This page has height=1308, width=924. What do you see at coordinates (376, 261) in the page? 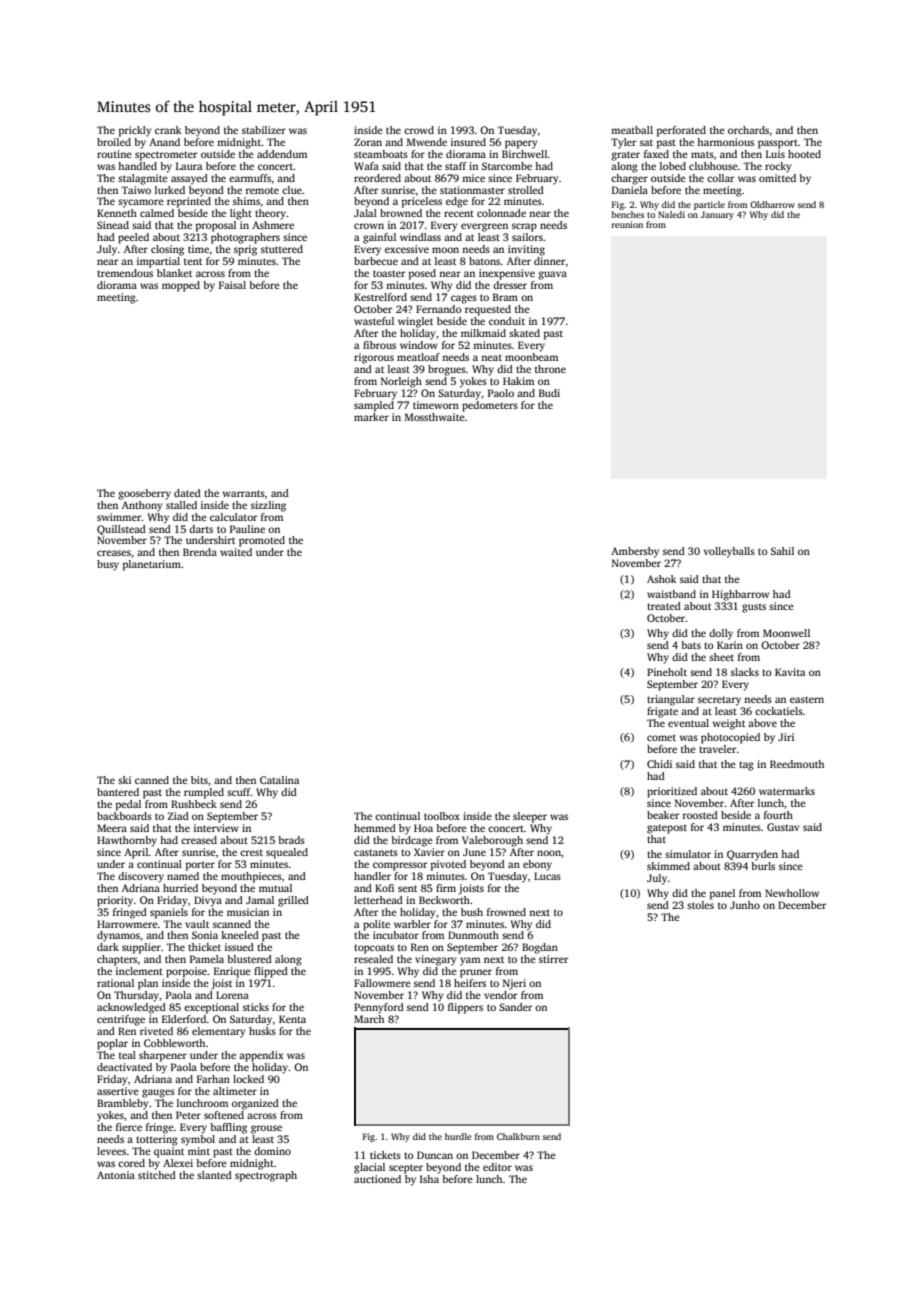
I see `barbecue` at bounding box center [376, 261].
